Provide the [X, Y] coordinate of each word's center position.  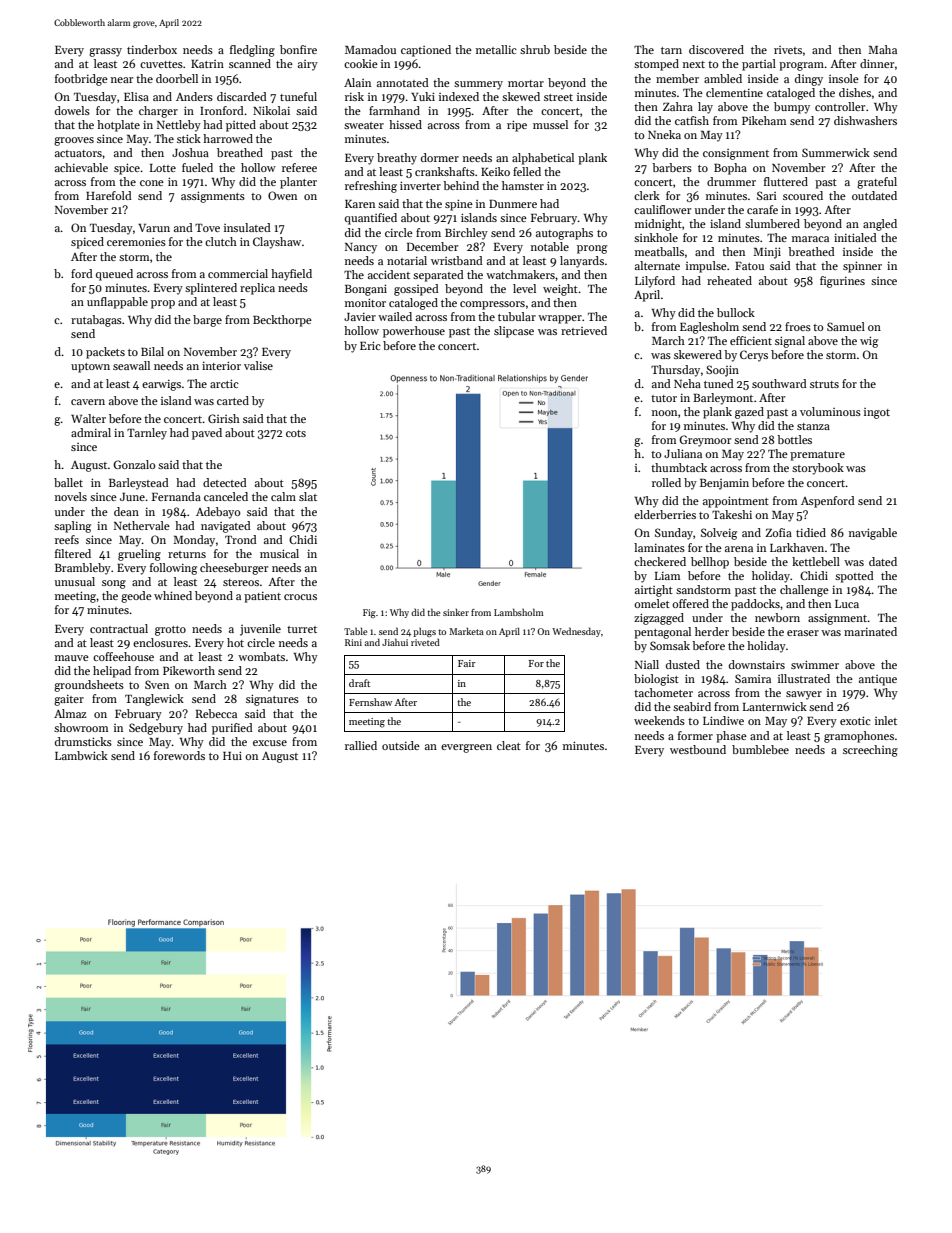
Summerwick [836, 152]
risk [354, 96]
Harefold [109, 195]
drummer [731, 181]
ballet [68, 482]
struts [824, 384]
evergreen [466, 748]
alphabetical [543, 159]
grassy [105, 52]
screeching [870, 751]
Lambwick [81, 755]
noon [664, 413]
